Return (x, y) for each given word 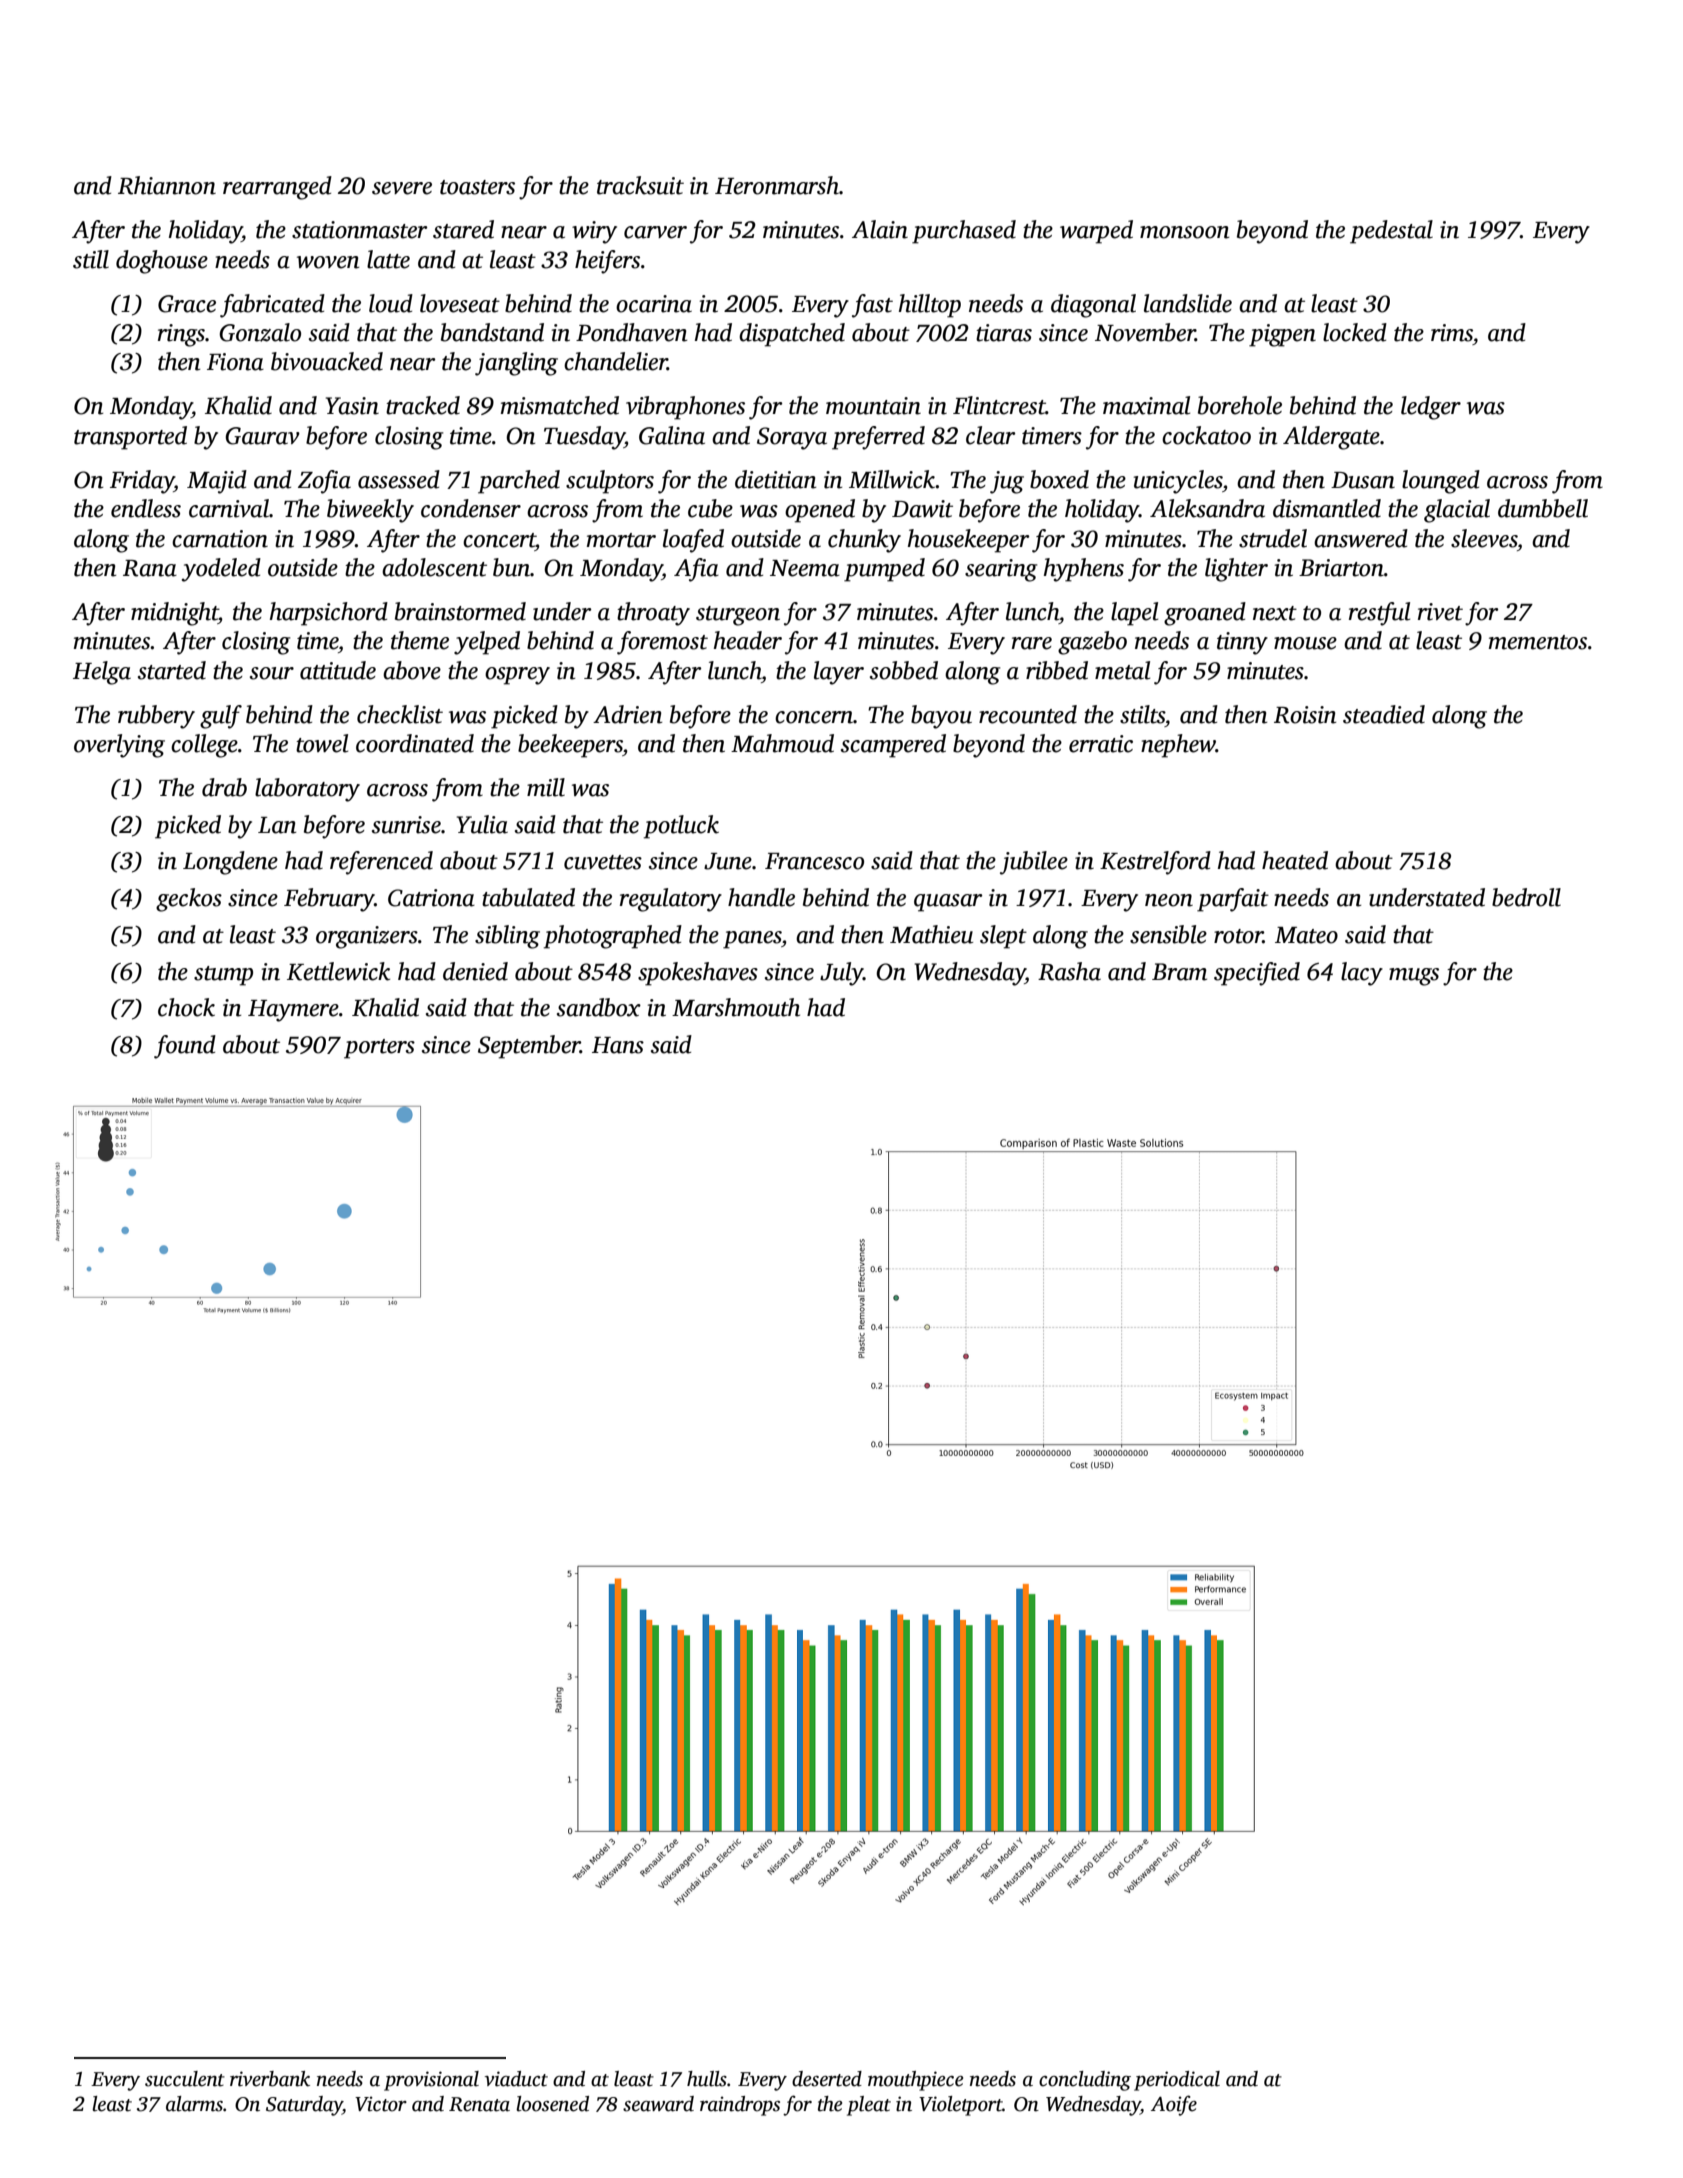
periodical (1177, 2081)
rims (1452, 333)
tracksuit (640, 185)
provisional (431, 2081)
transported (130, 438)
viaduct (516, 2079)
